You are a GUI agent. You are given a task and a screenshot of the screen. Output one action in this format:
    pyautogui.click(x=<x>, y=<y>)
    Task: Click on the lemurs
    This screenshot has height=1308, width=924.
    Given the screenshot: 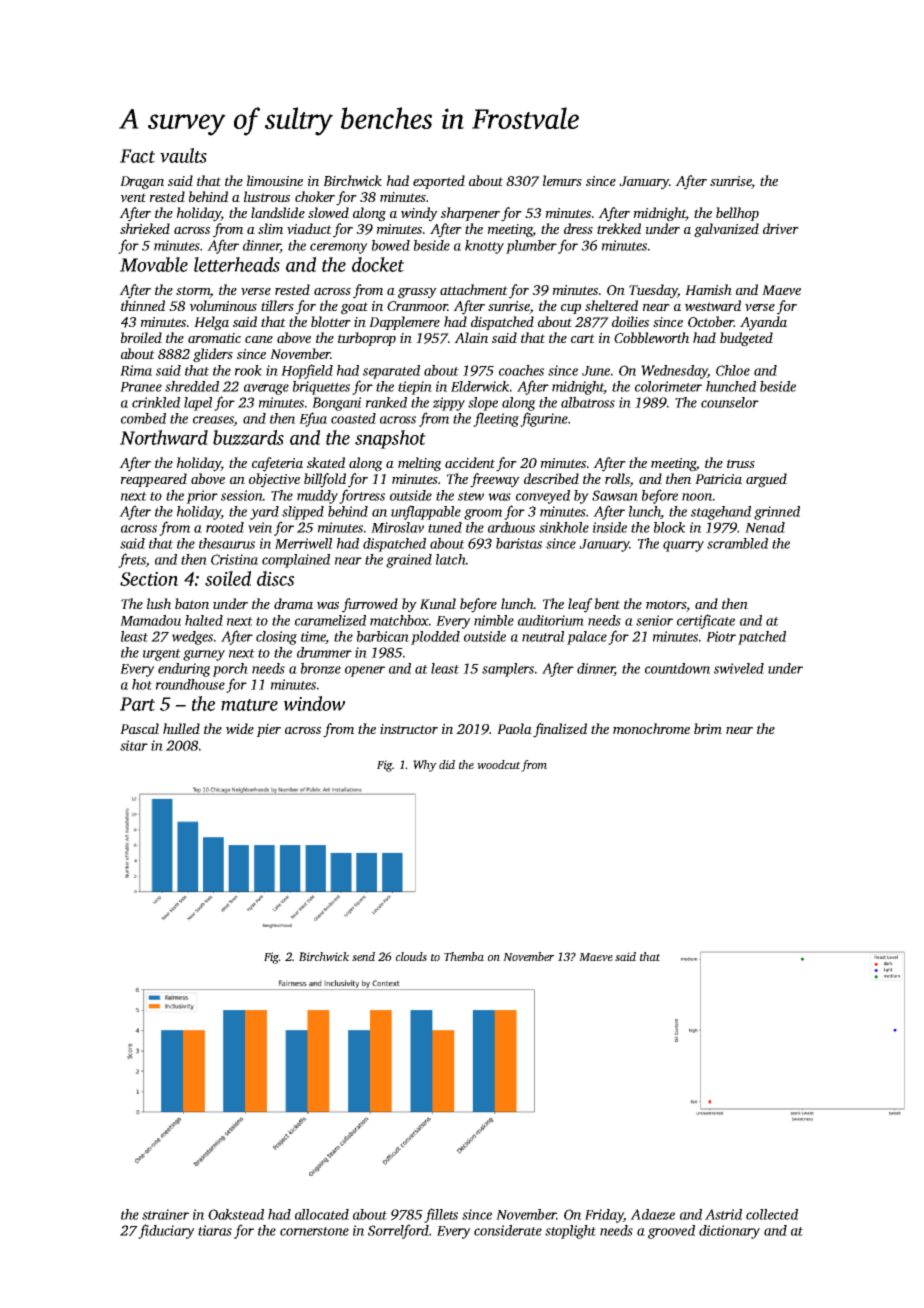 What is the action you would take?
    pyautogui.click(x=562, y=180)
